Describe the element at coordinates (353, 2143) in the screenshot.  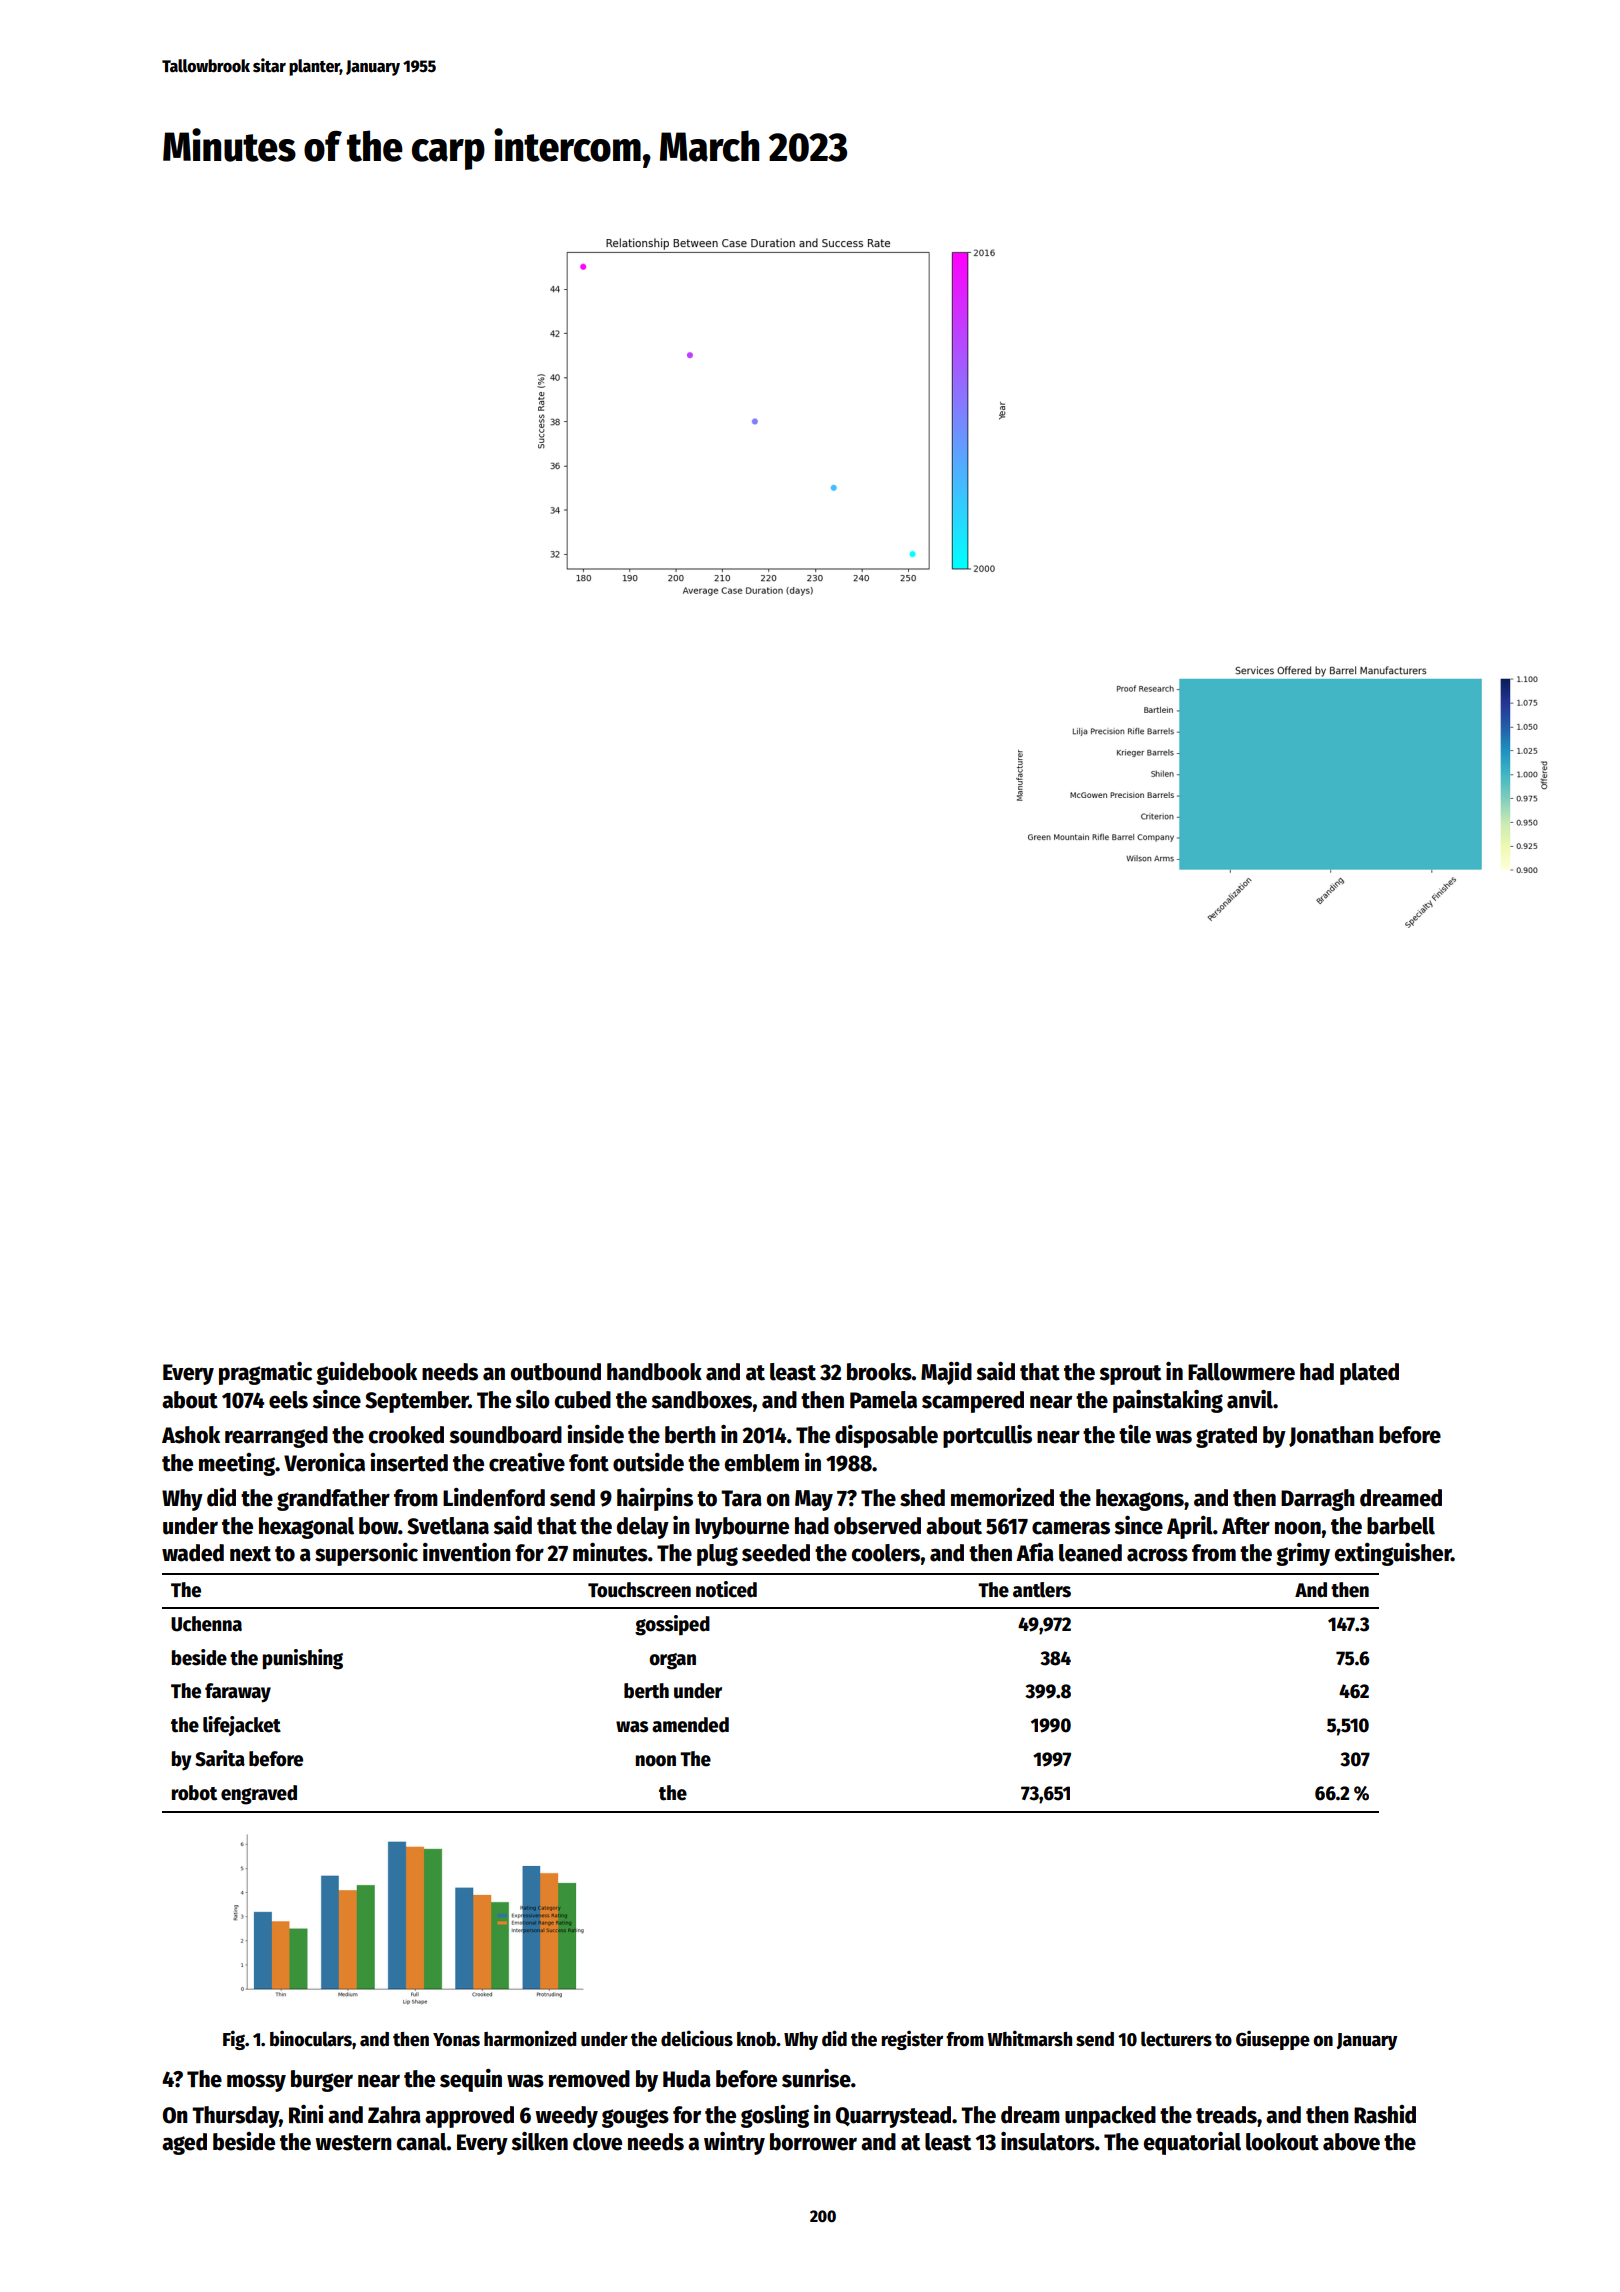
I see `western` at that location.
